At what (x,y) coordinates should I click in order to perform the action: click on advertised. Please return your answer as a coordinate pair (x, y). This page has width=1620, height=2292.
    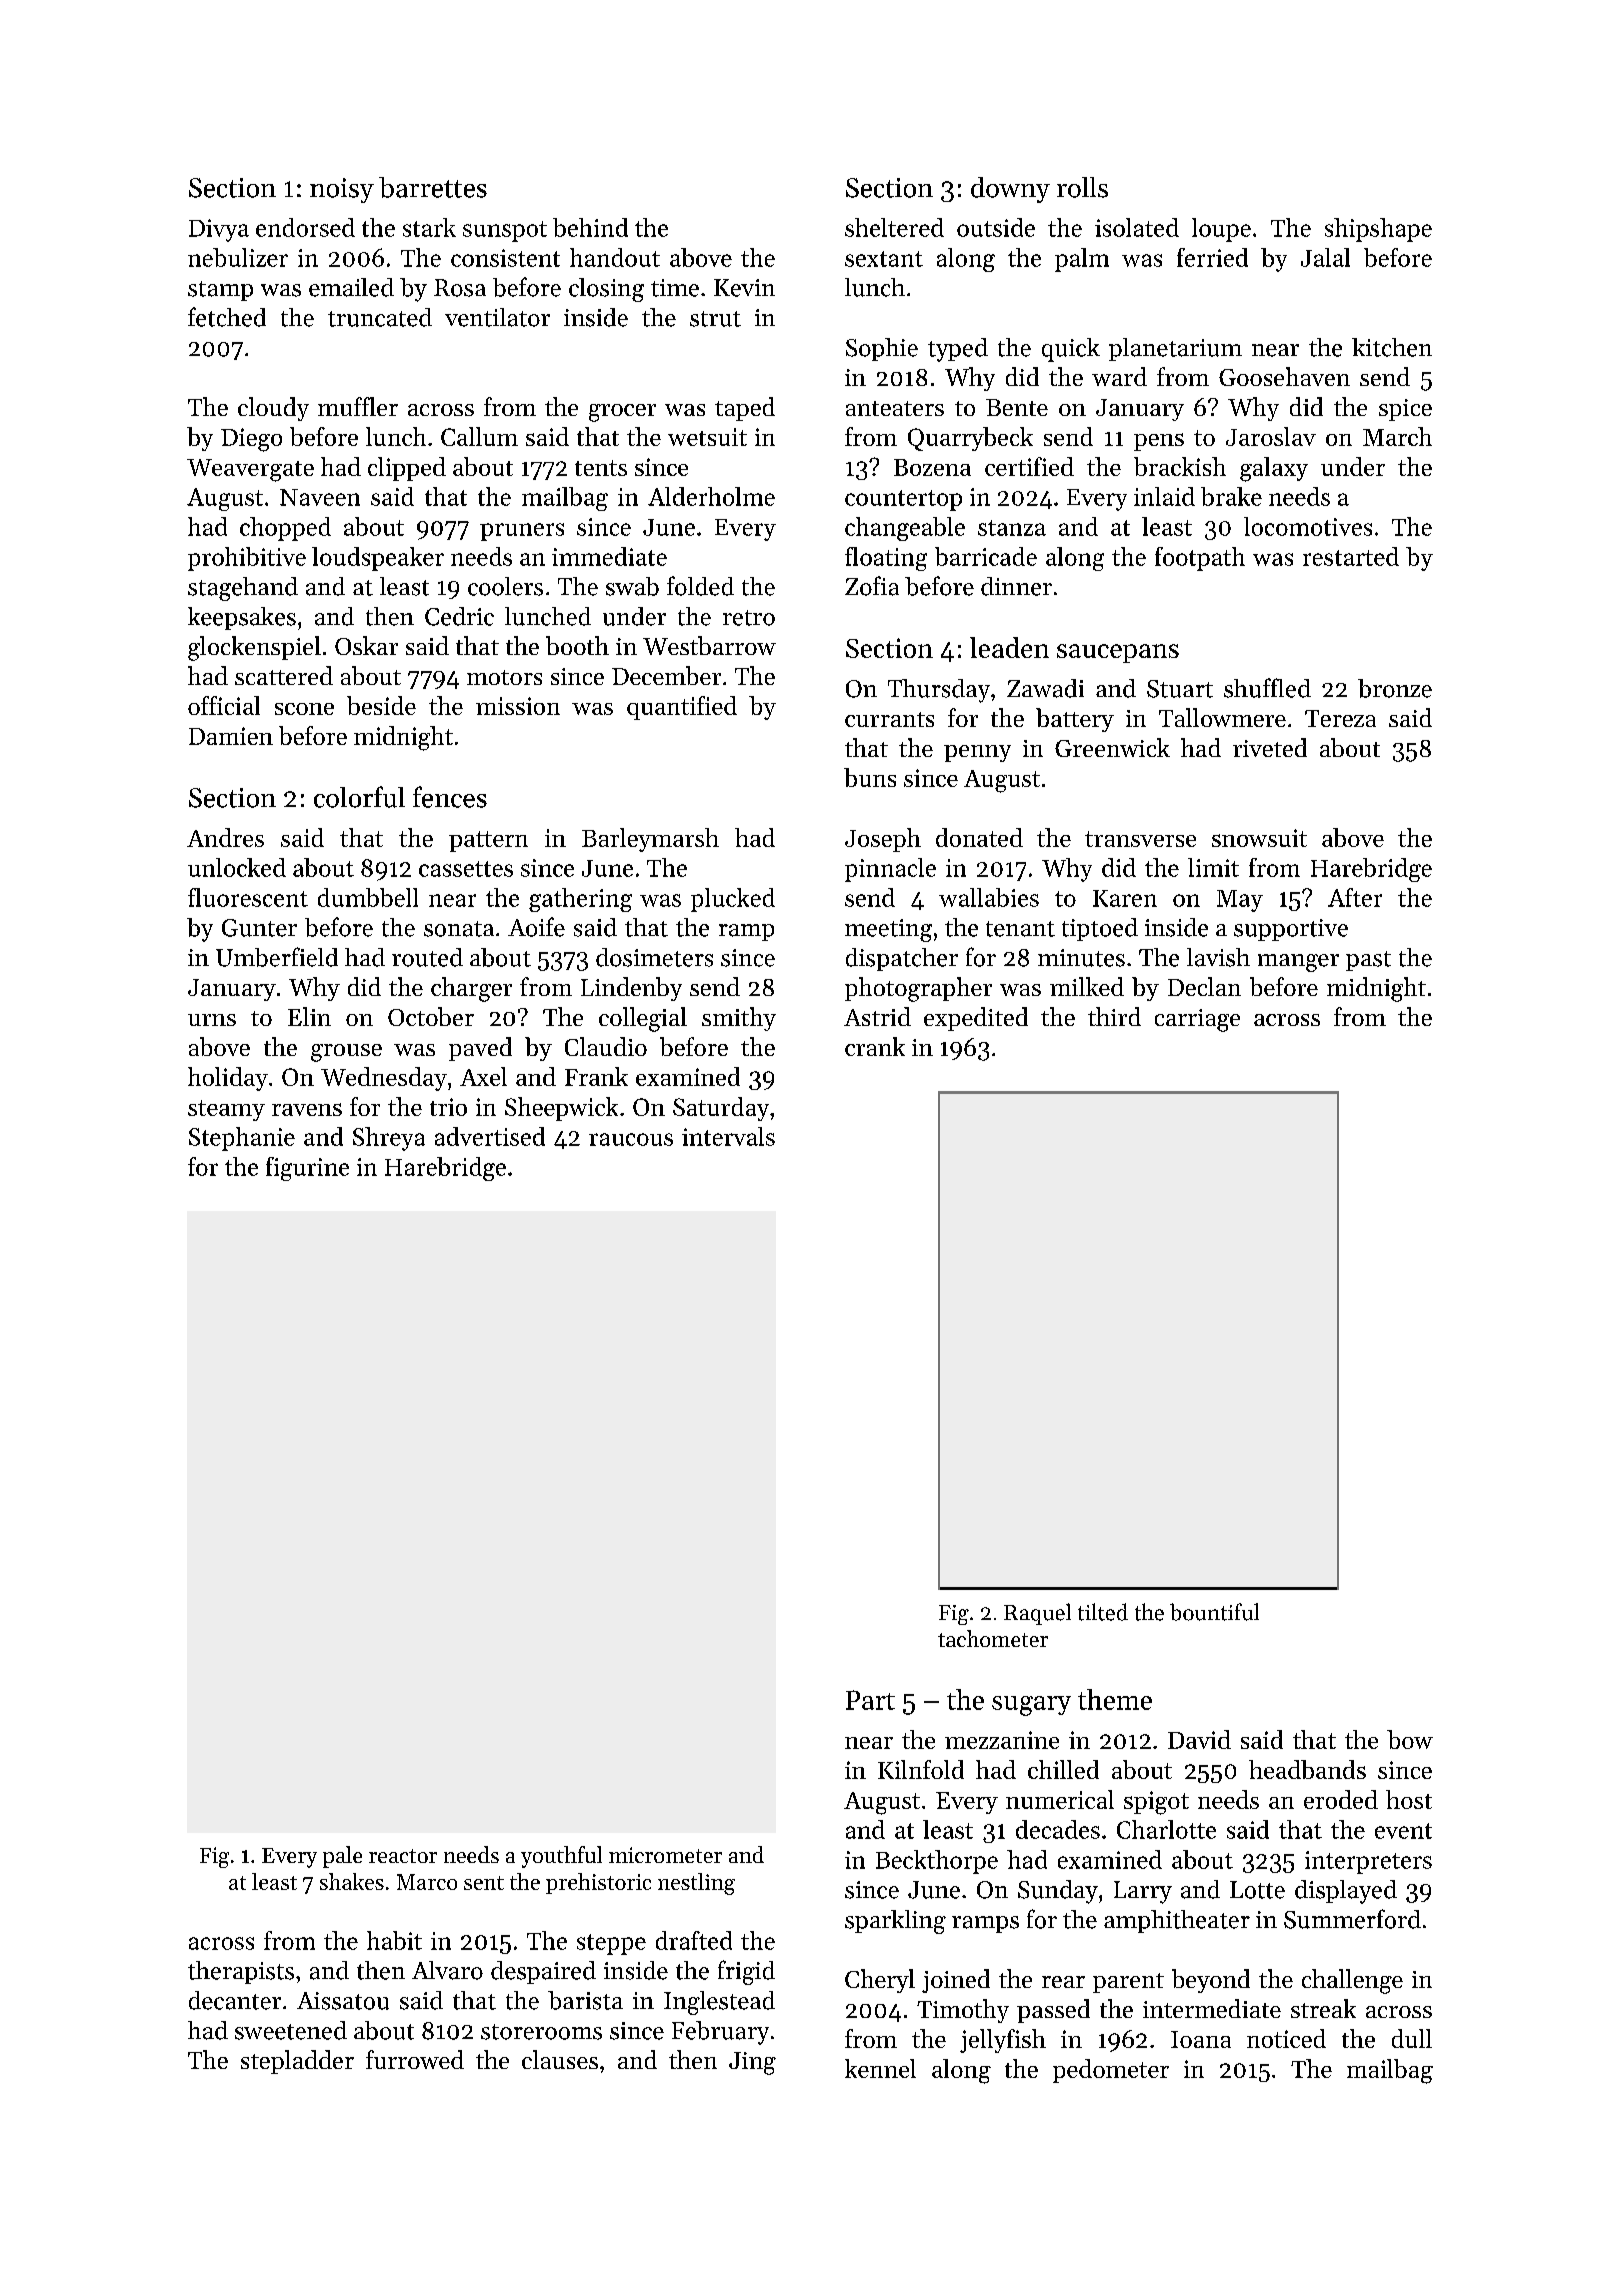
    Looking at the image, I should click on (490, 1136).
